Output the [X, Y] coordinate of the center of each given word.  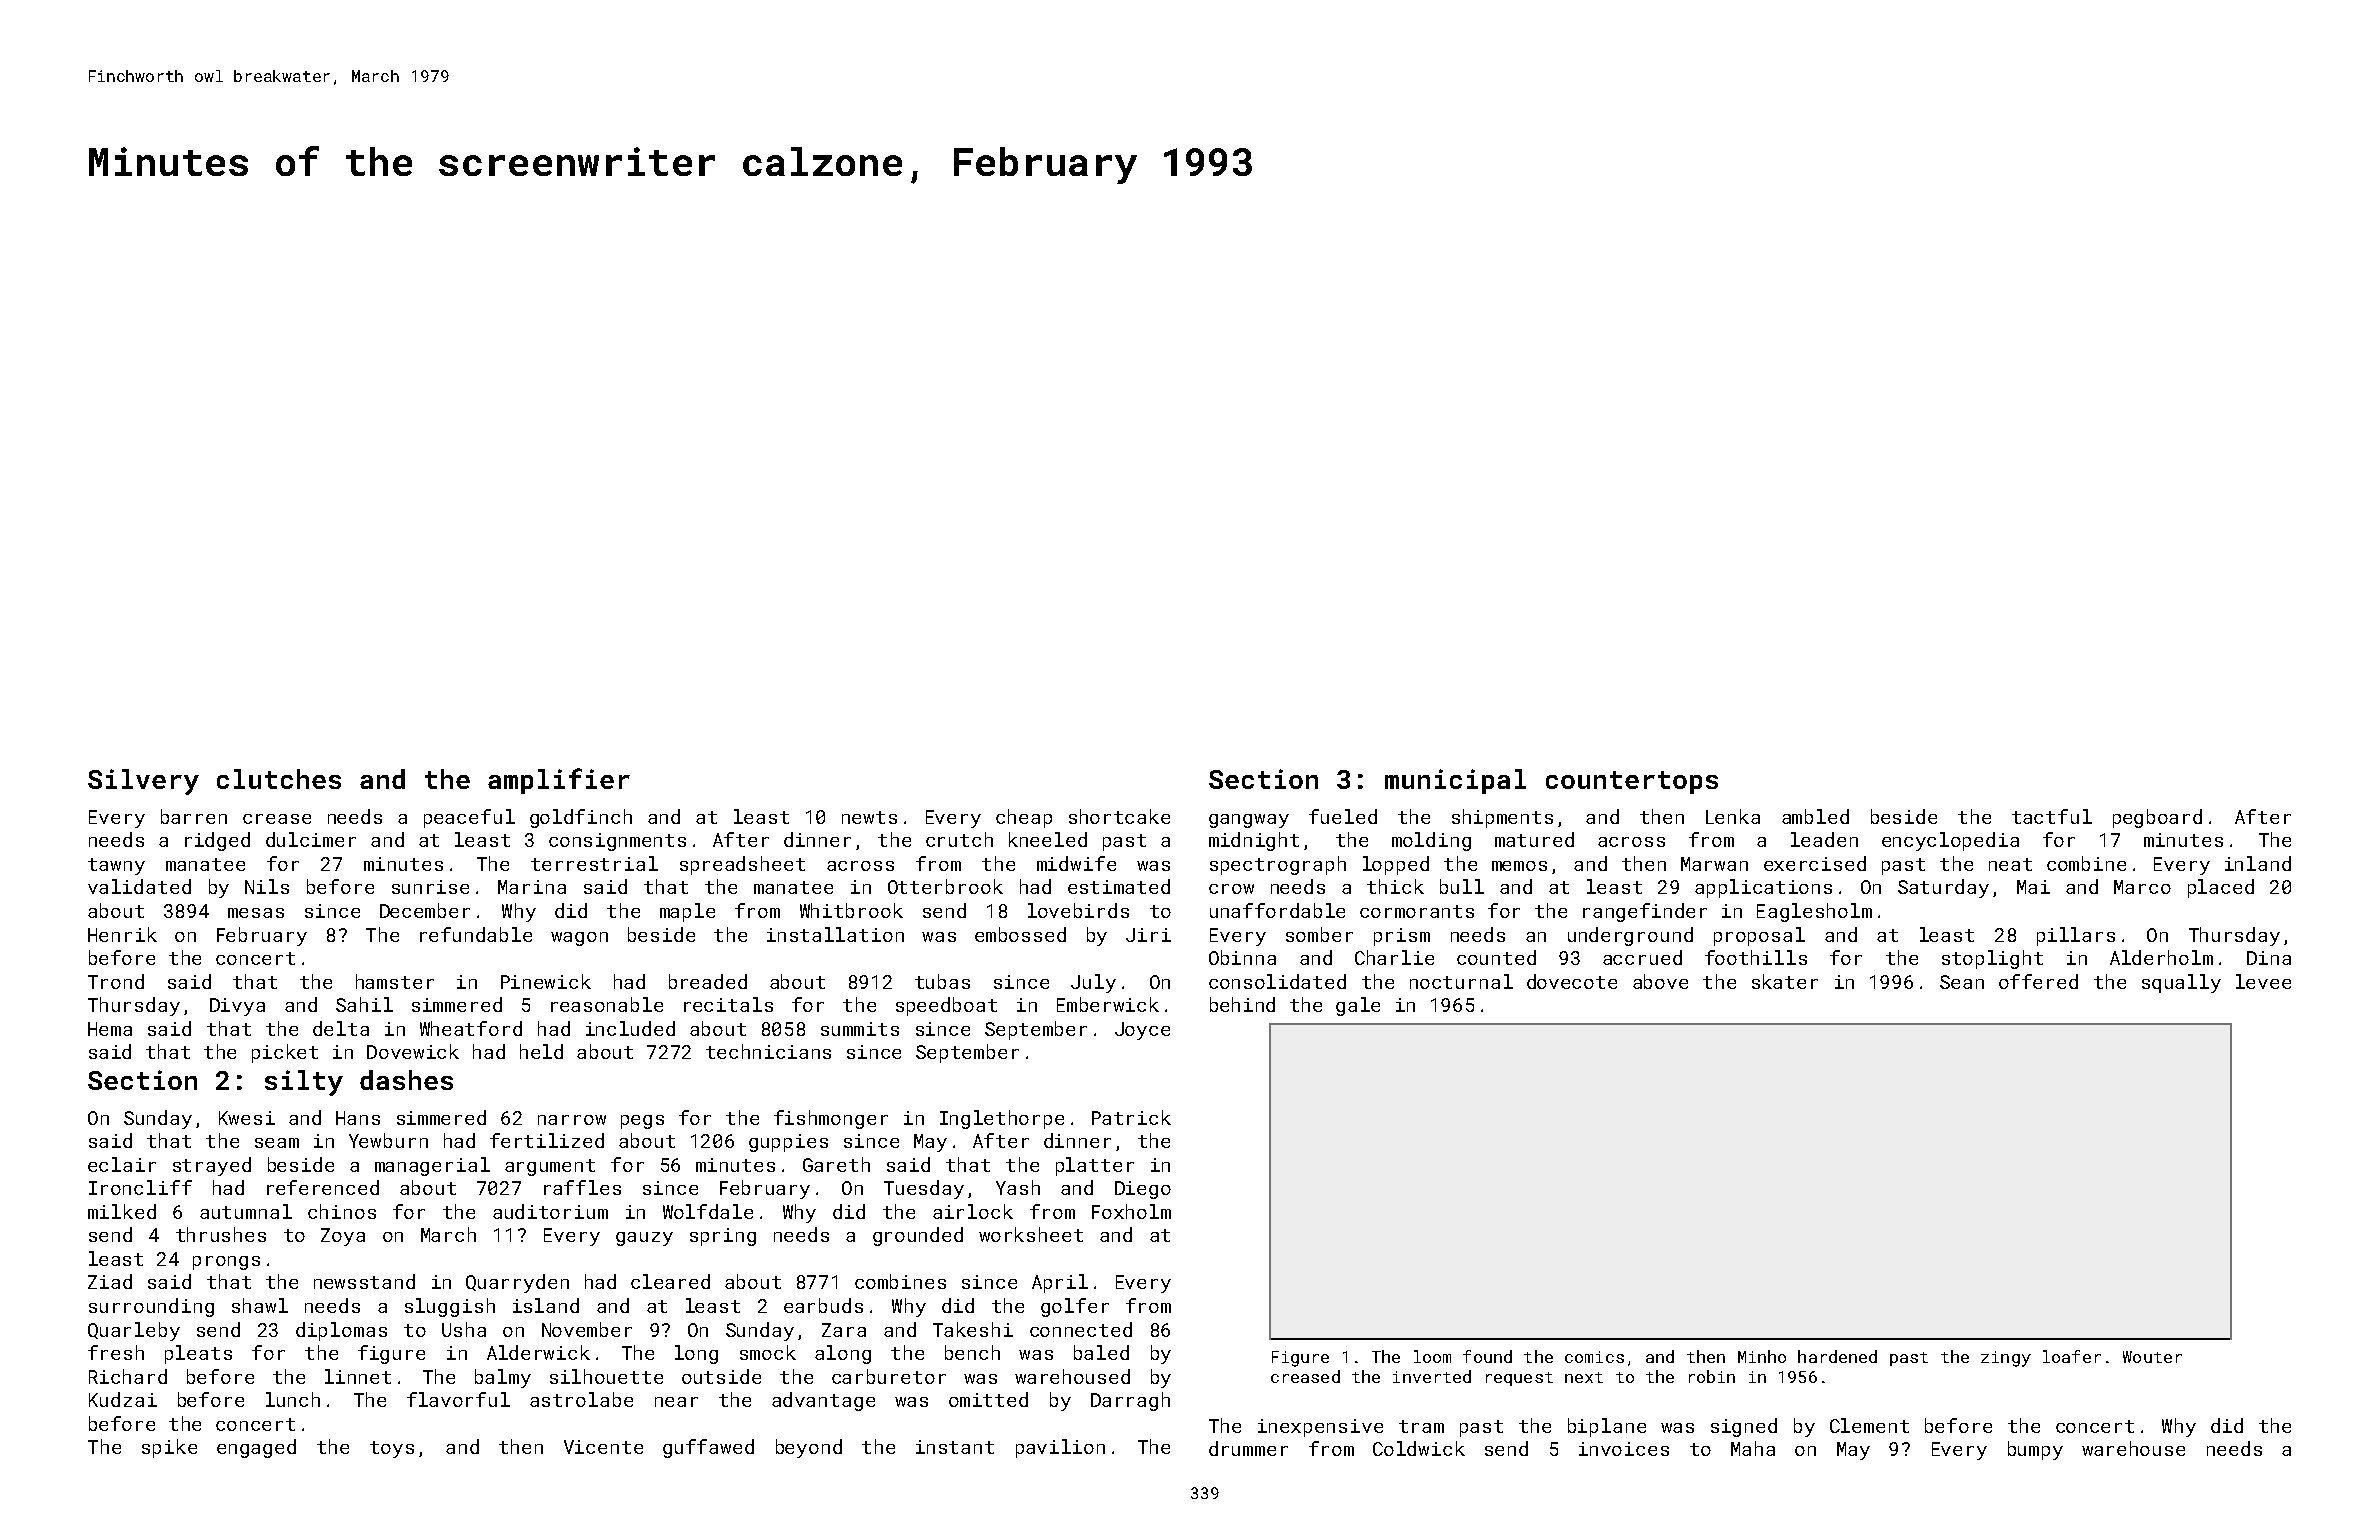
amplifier [559, 781]
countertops [1632, 782]
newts [869, 817]
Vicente [603, 1447]
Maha [1753, 1448]
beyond [809, 1448]
